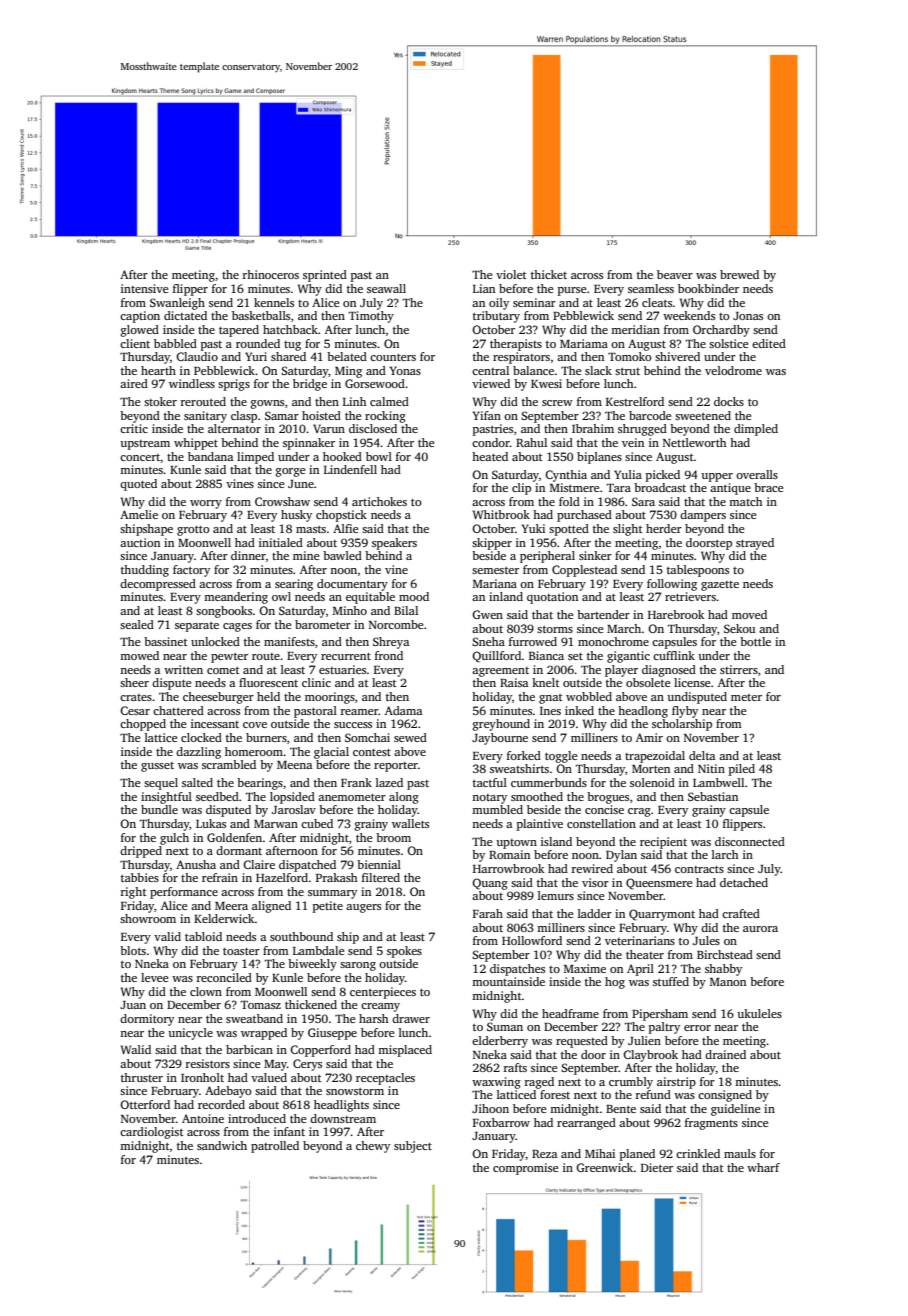 The image size is (908, 1316). What do you see at coordinates (742, 770) in the screenshot?
I see `piled` at bounding box center [742, 770].
